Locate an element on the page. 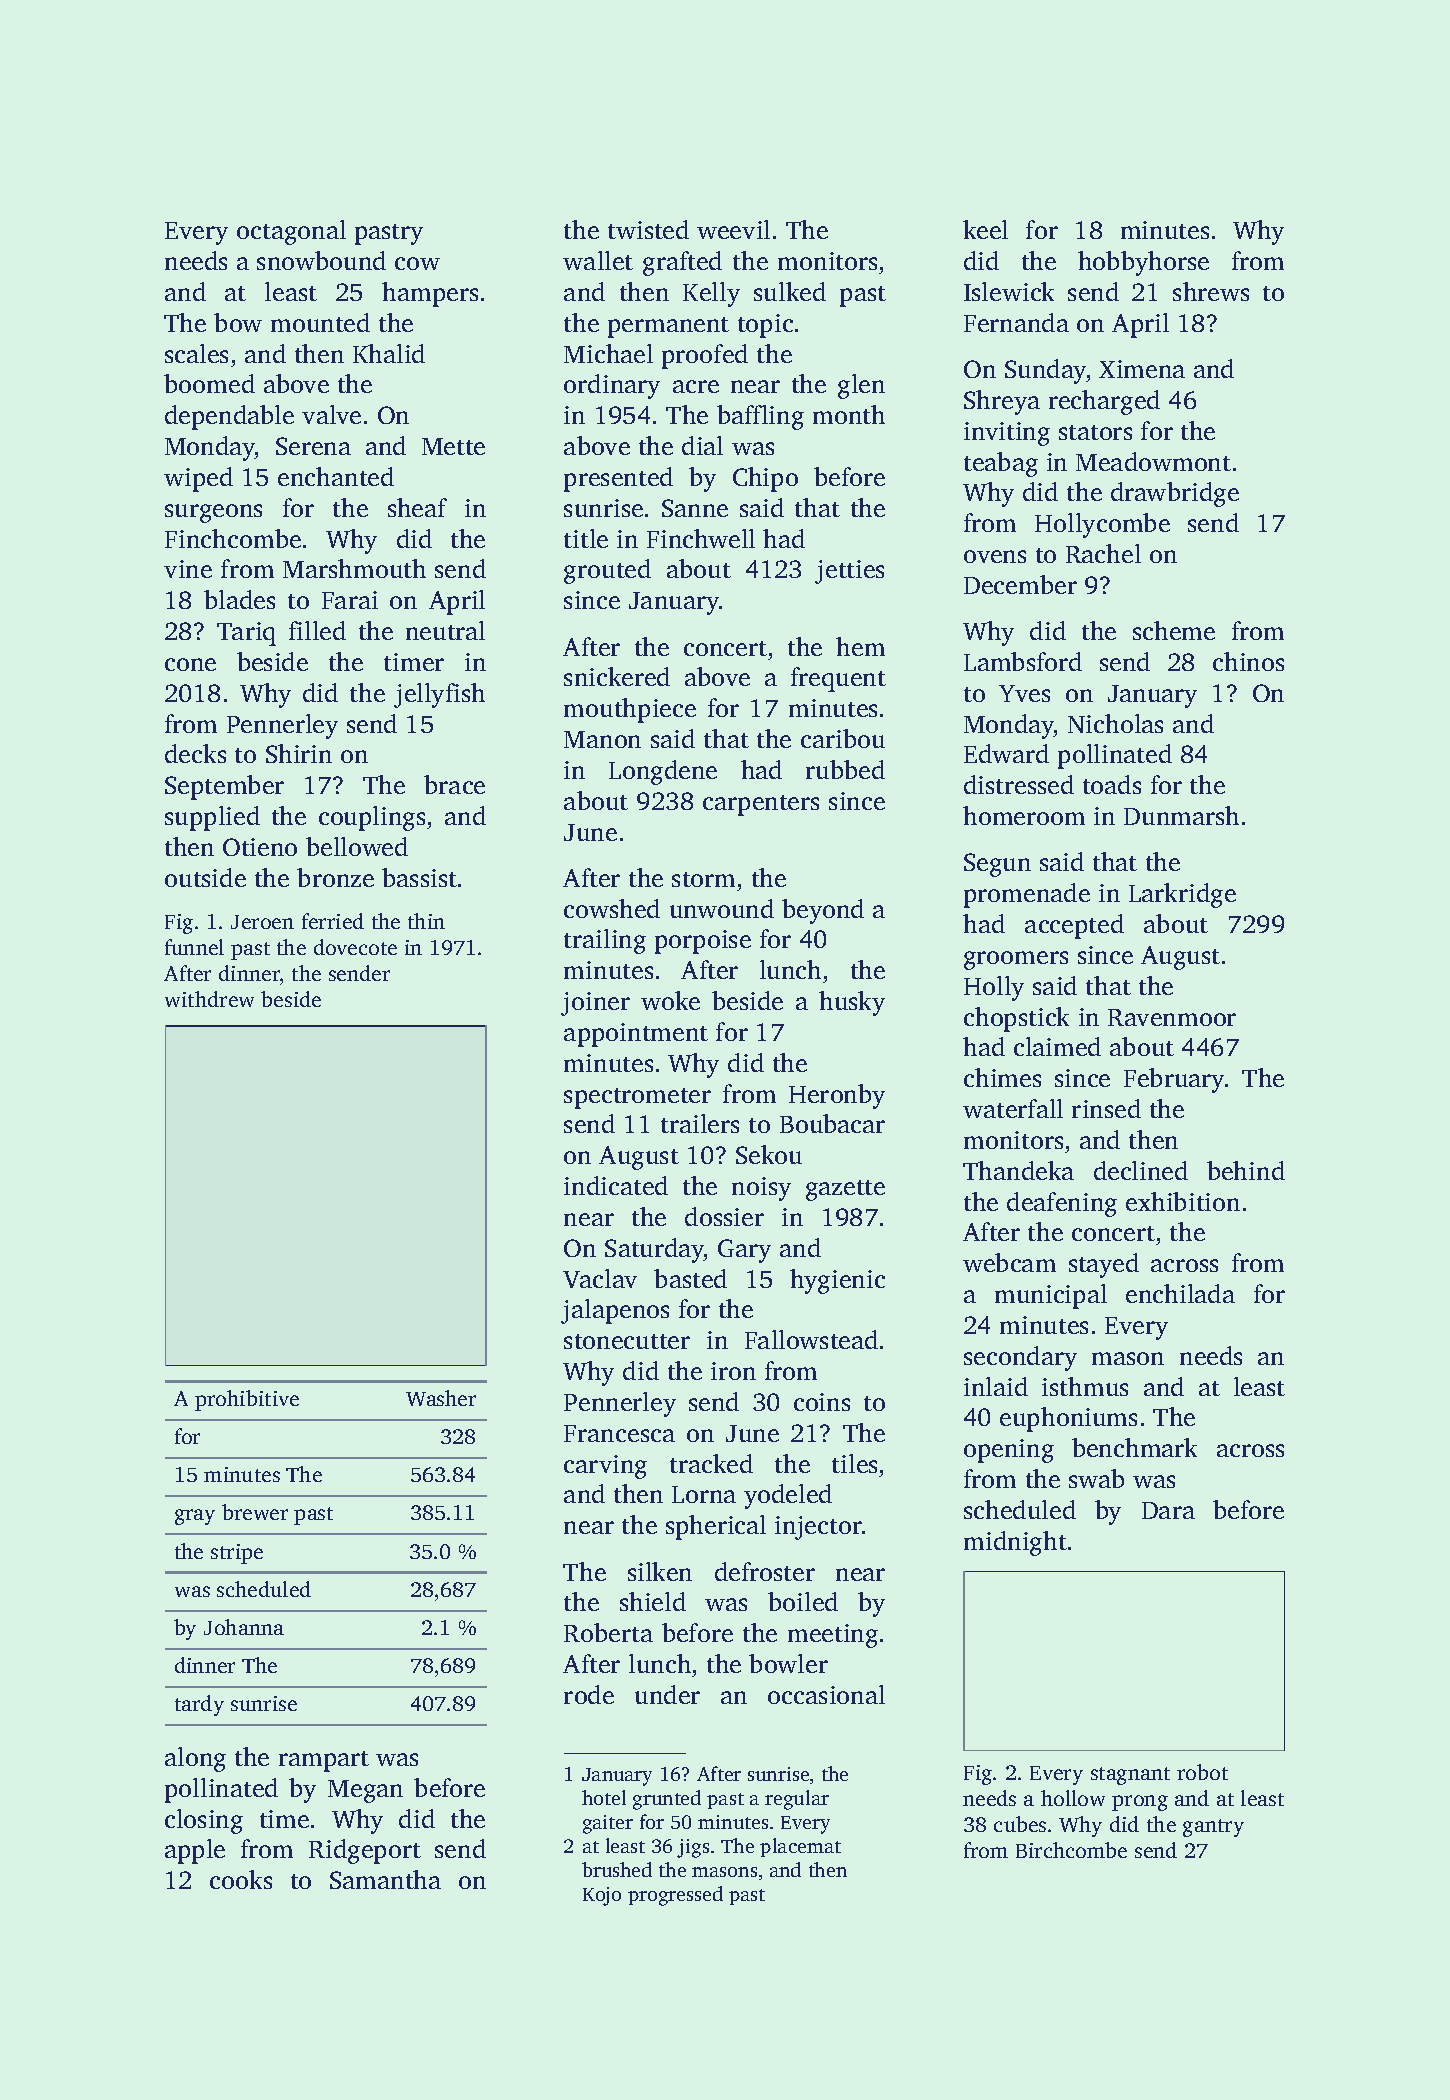 This image has width=1450, height=2100. keel is located at coordinates (985, 229).
